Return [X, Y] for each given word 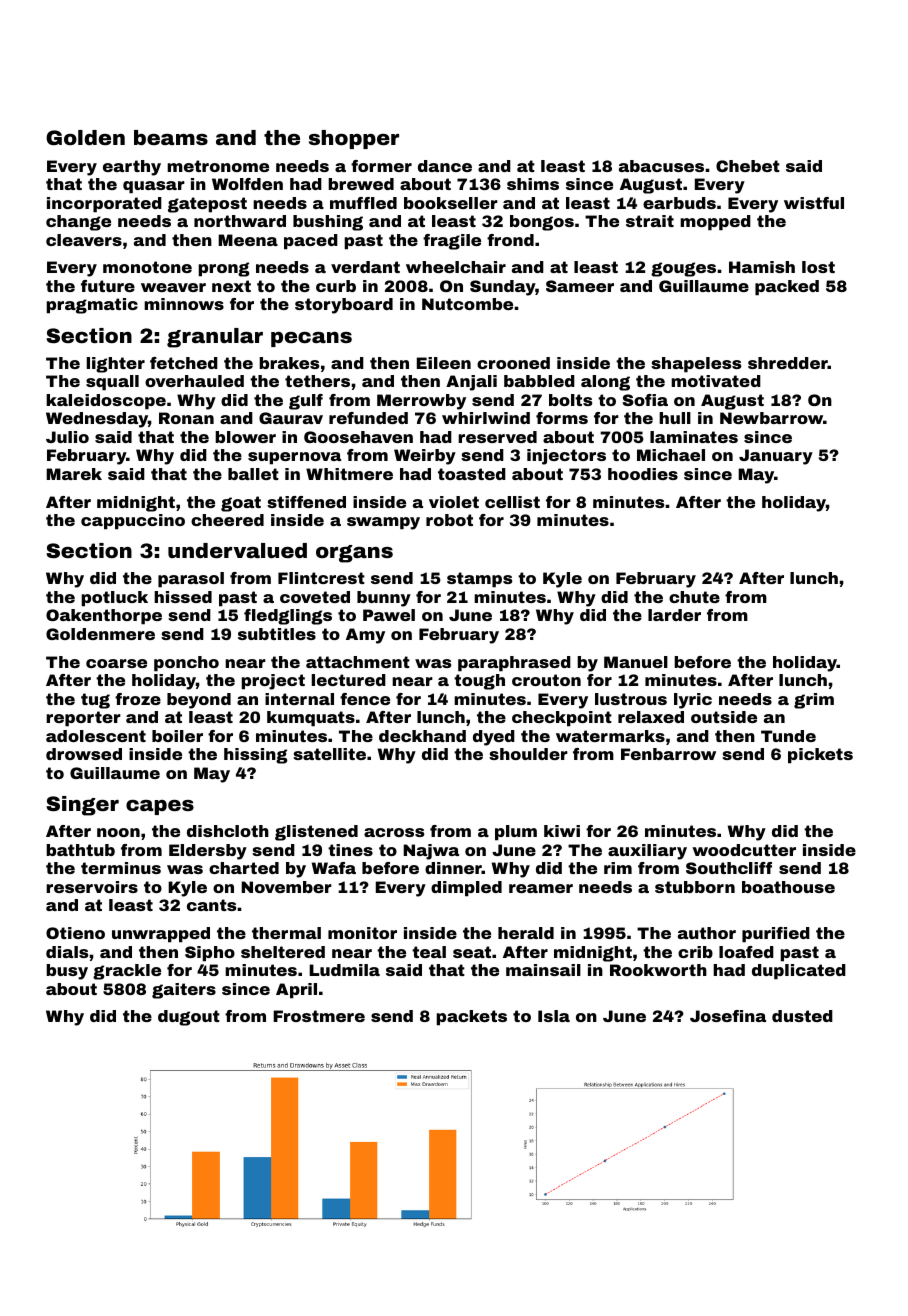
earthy [132, 168]
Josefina [728, 1016]
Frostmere [319, 1016]
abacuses [661, 166]
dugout [189, 1018]
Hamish [762, 267]
